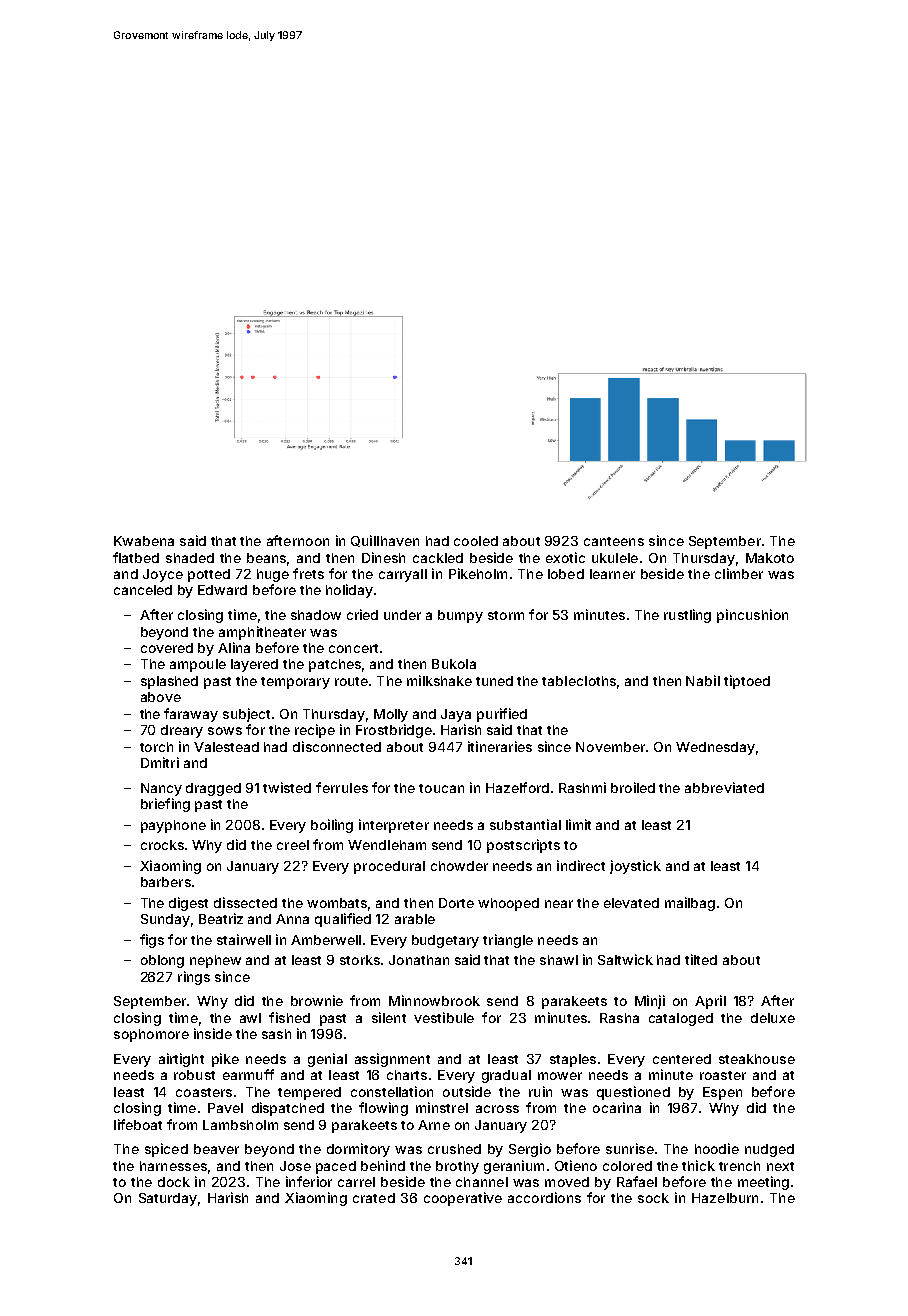  What do you see at coordinates (221, 918) in the screenshot?
I see `Beatriz` at bounding box center [221, 918].
